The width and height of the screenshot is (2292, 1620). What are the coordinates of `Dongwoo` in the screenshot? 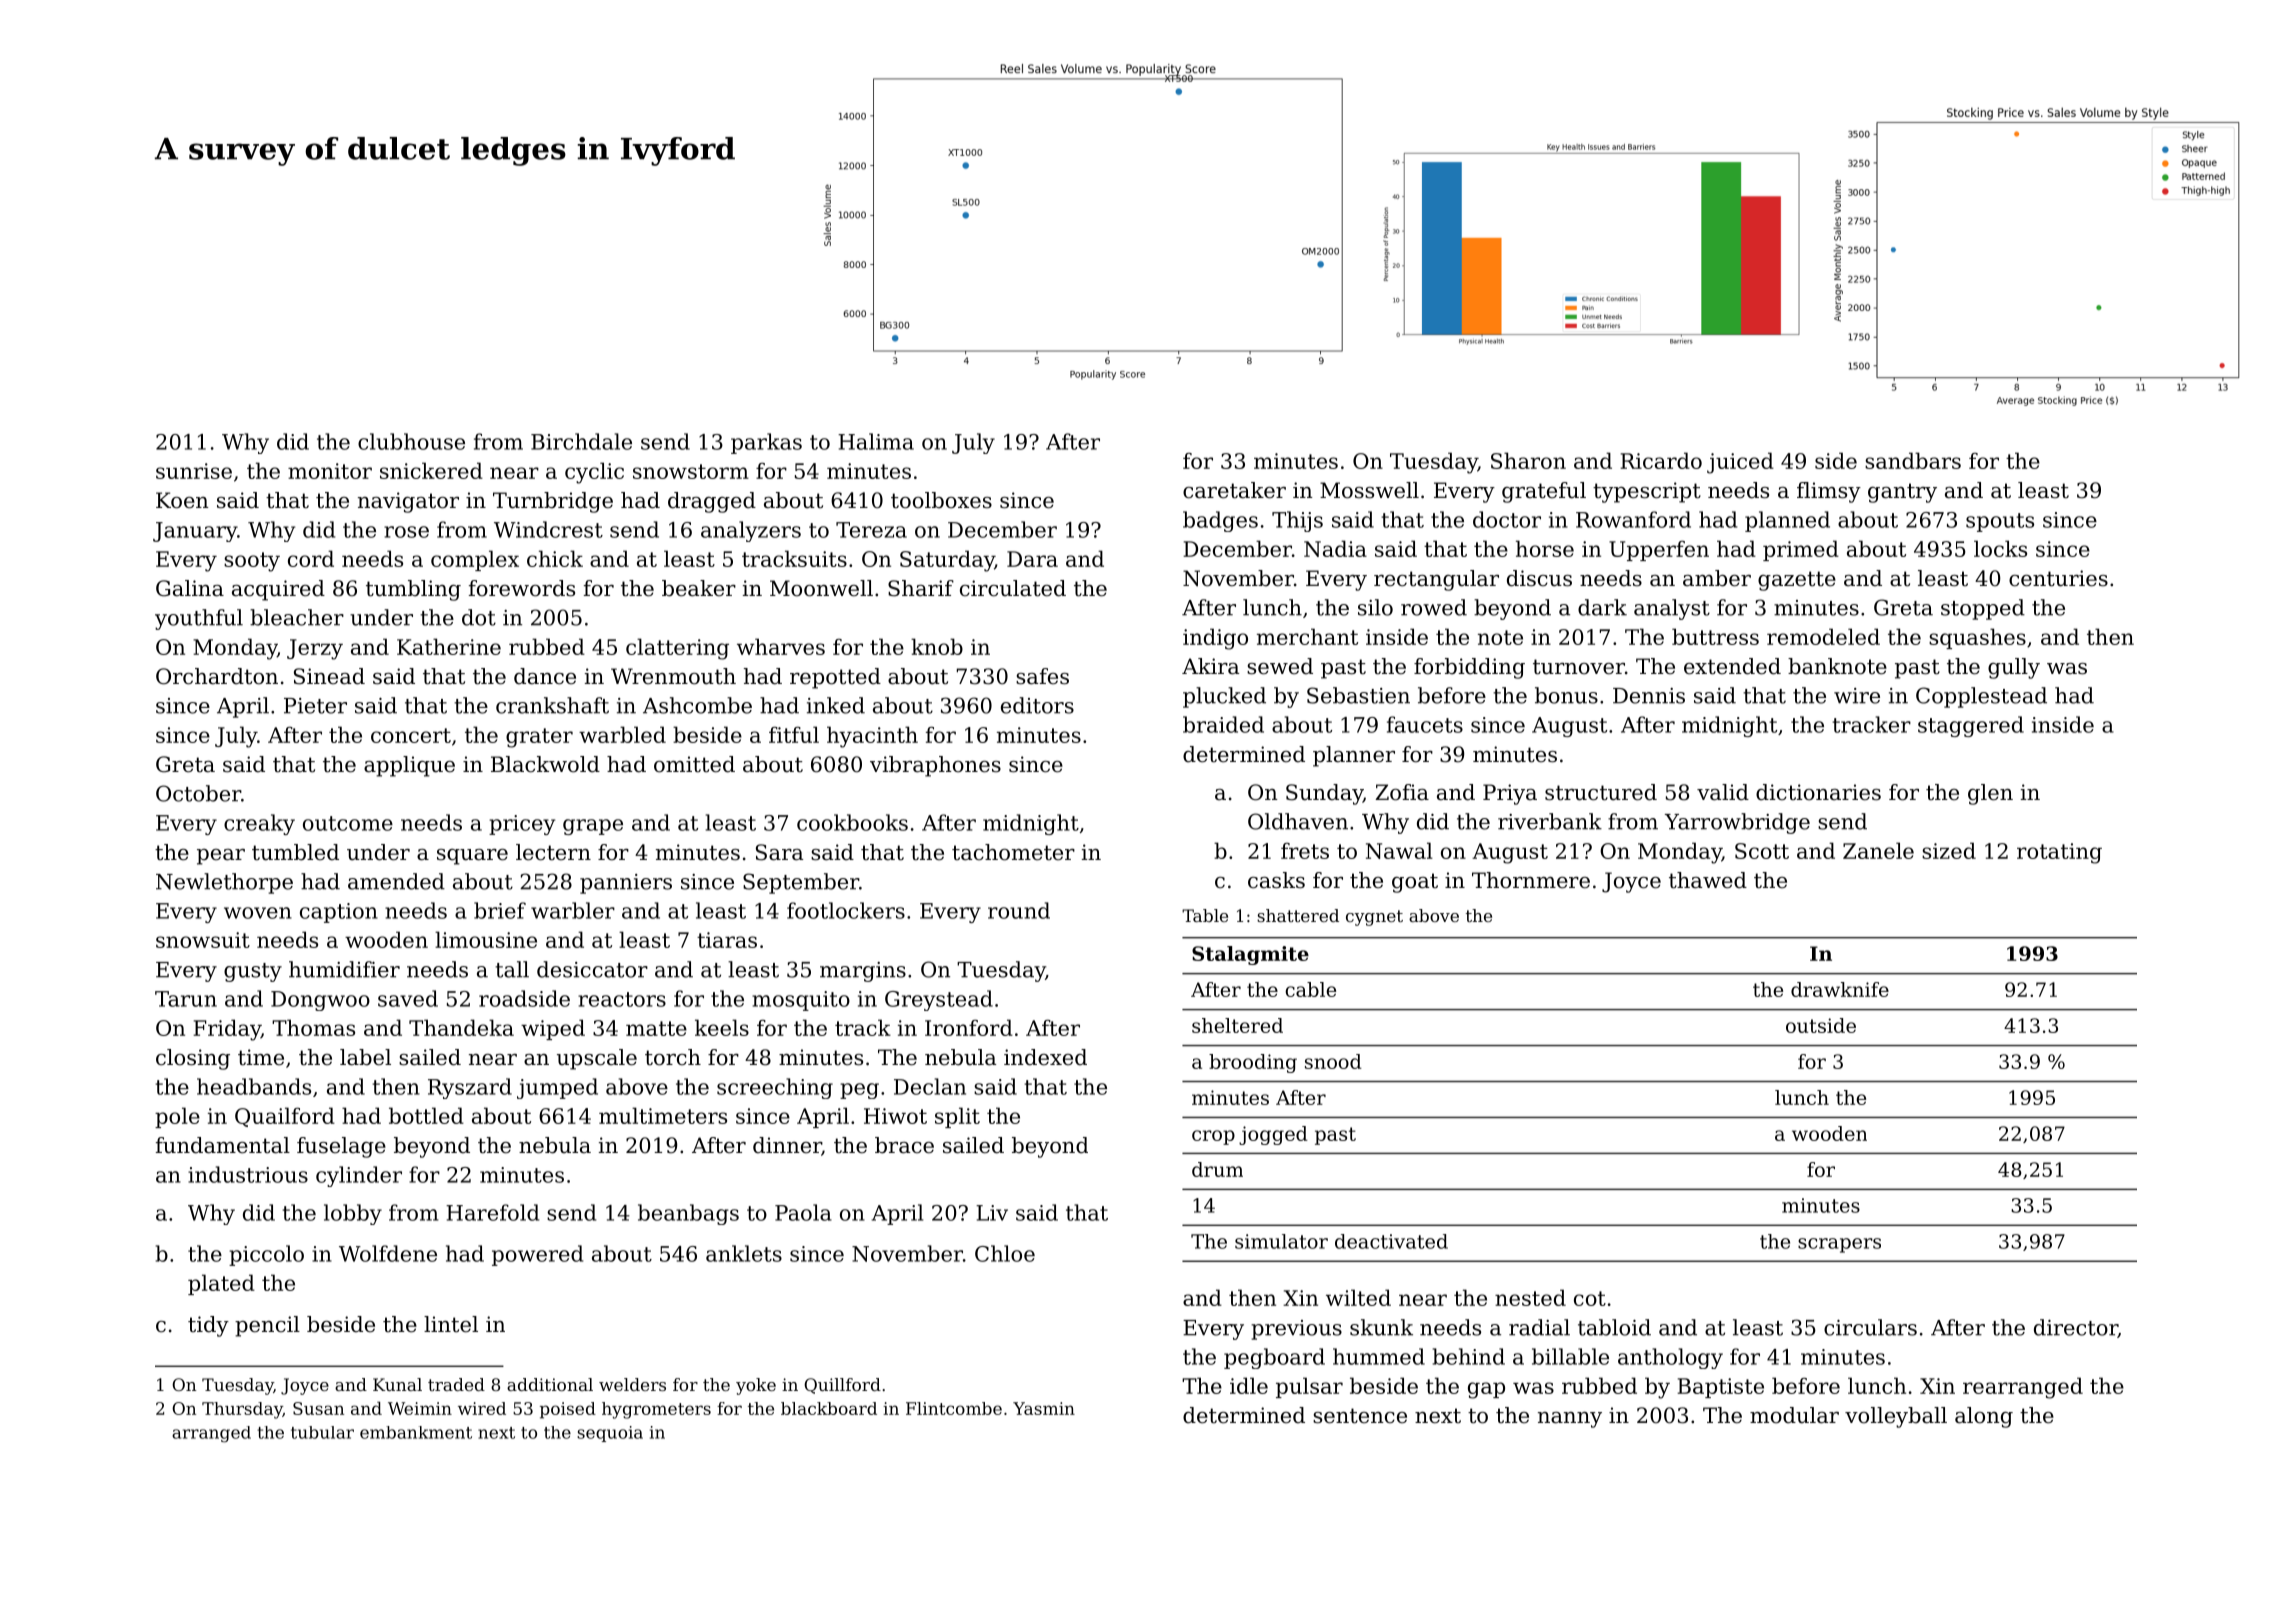 It's located at (320, 1001).
